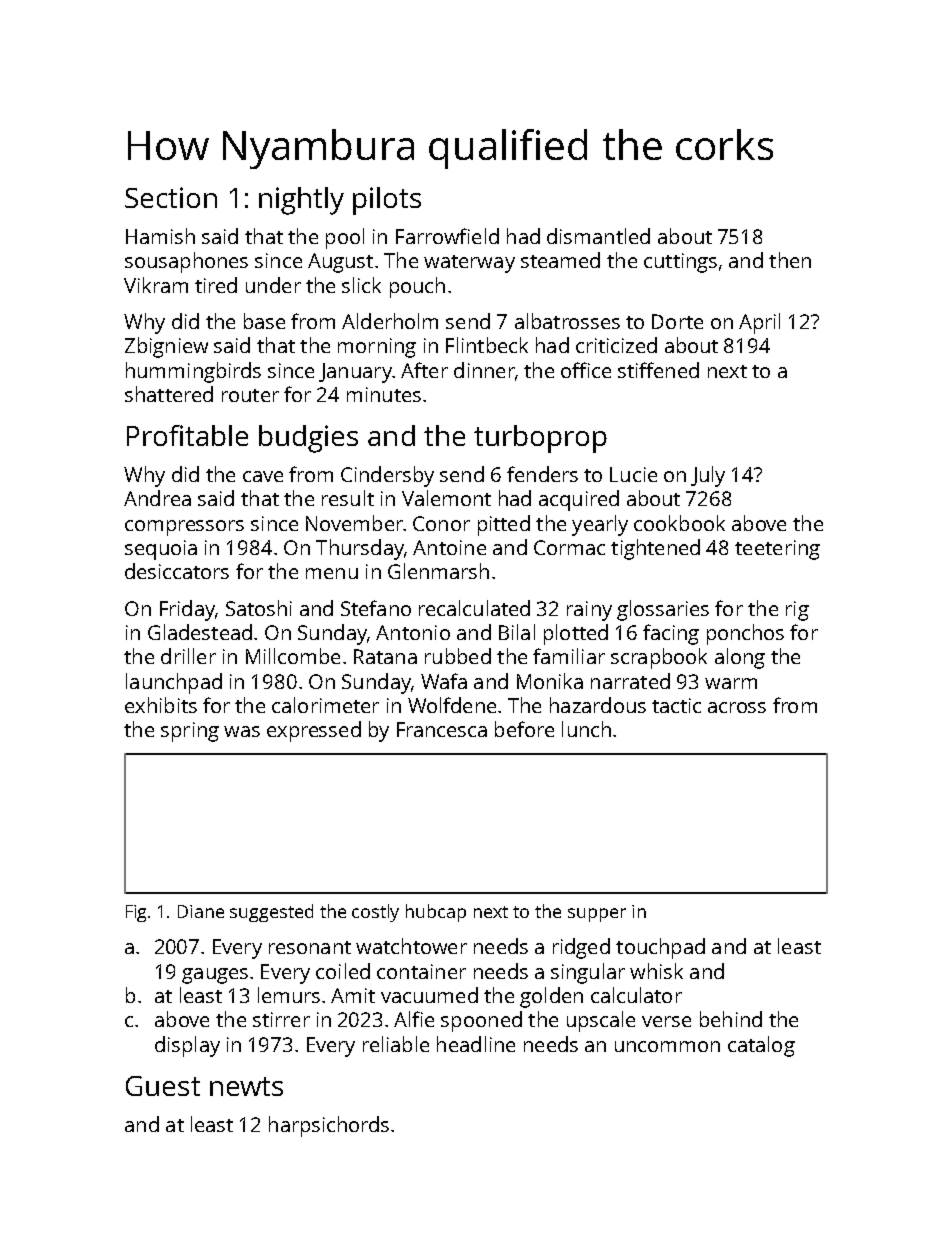  I want to click on Alderholm, so click(390, 321).
